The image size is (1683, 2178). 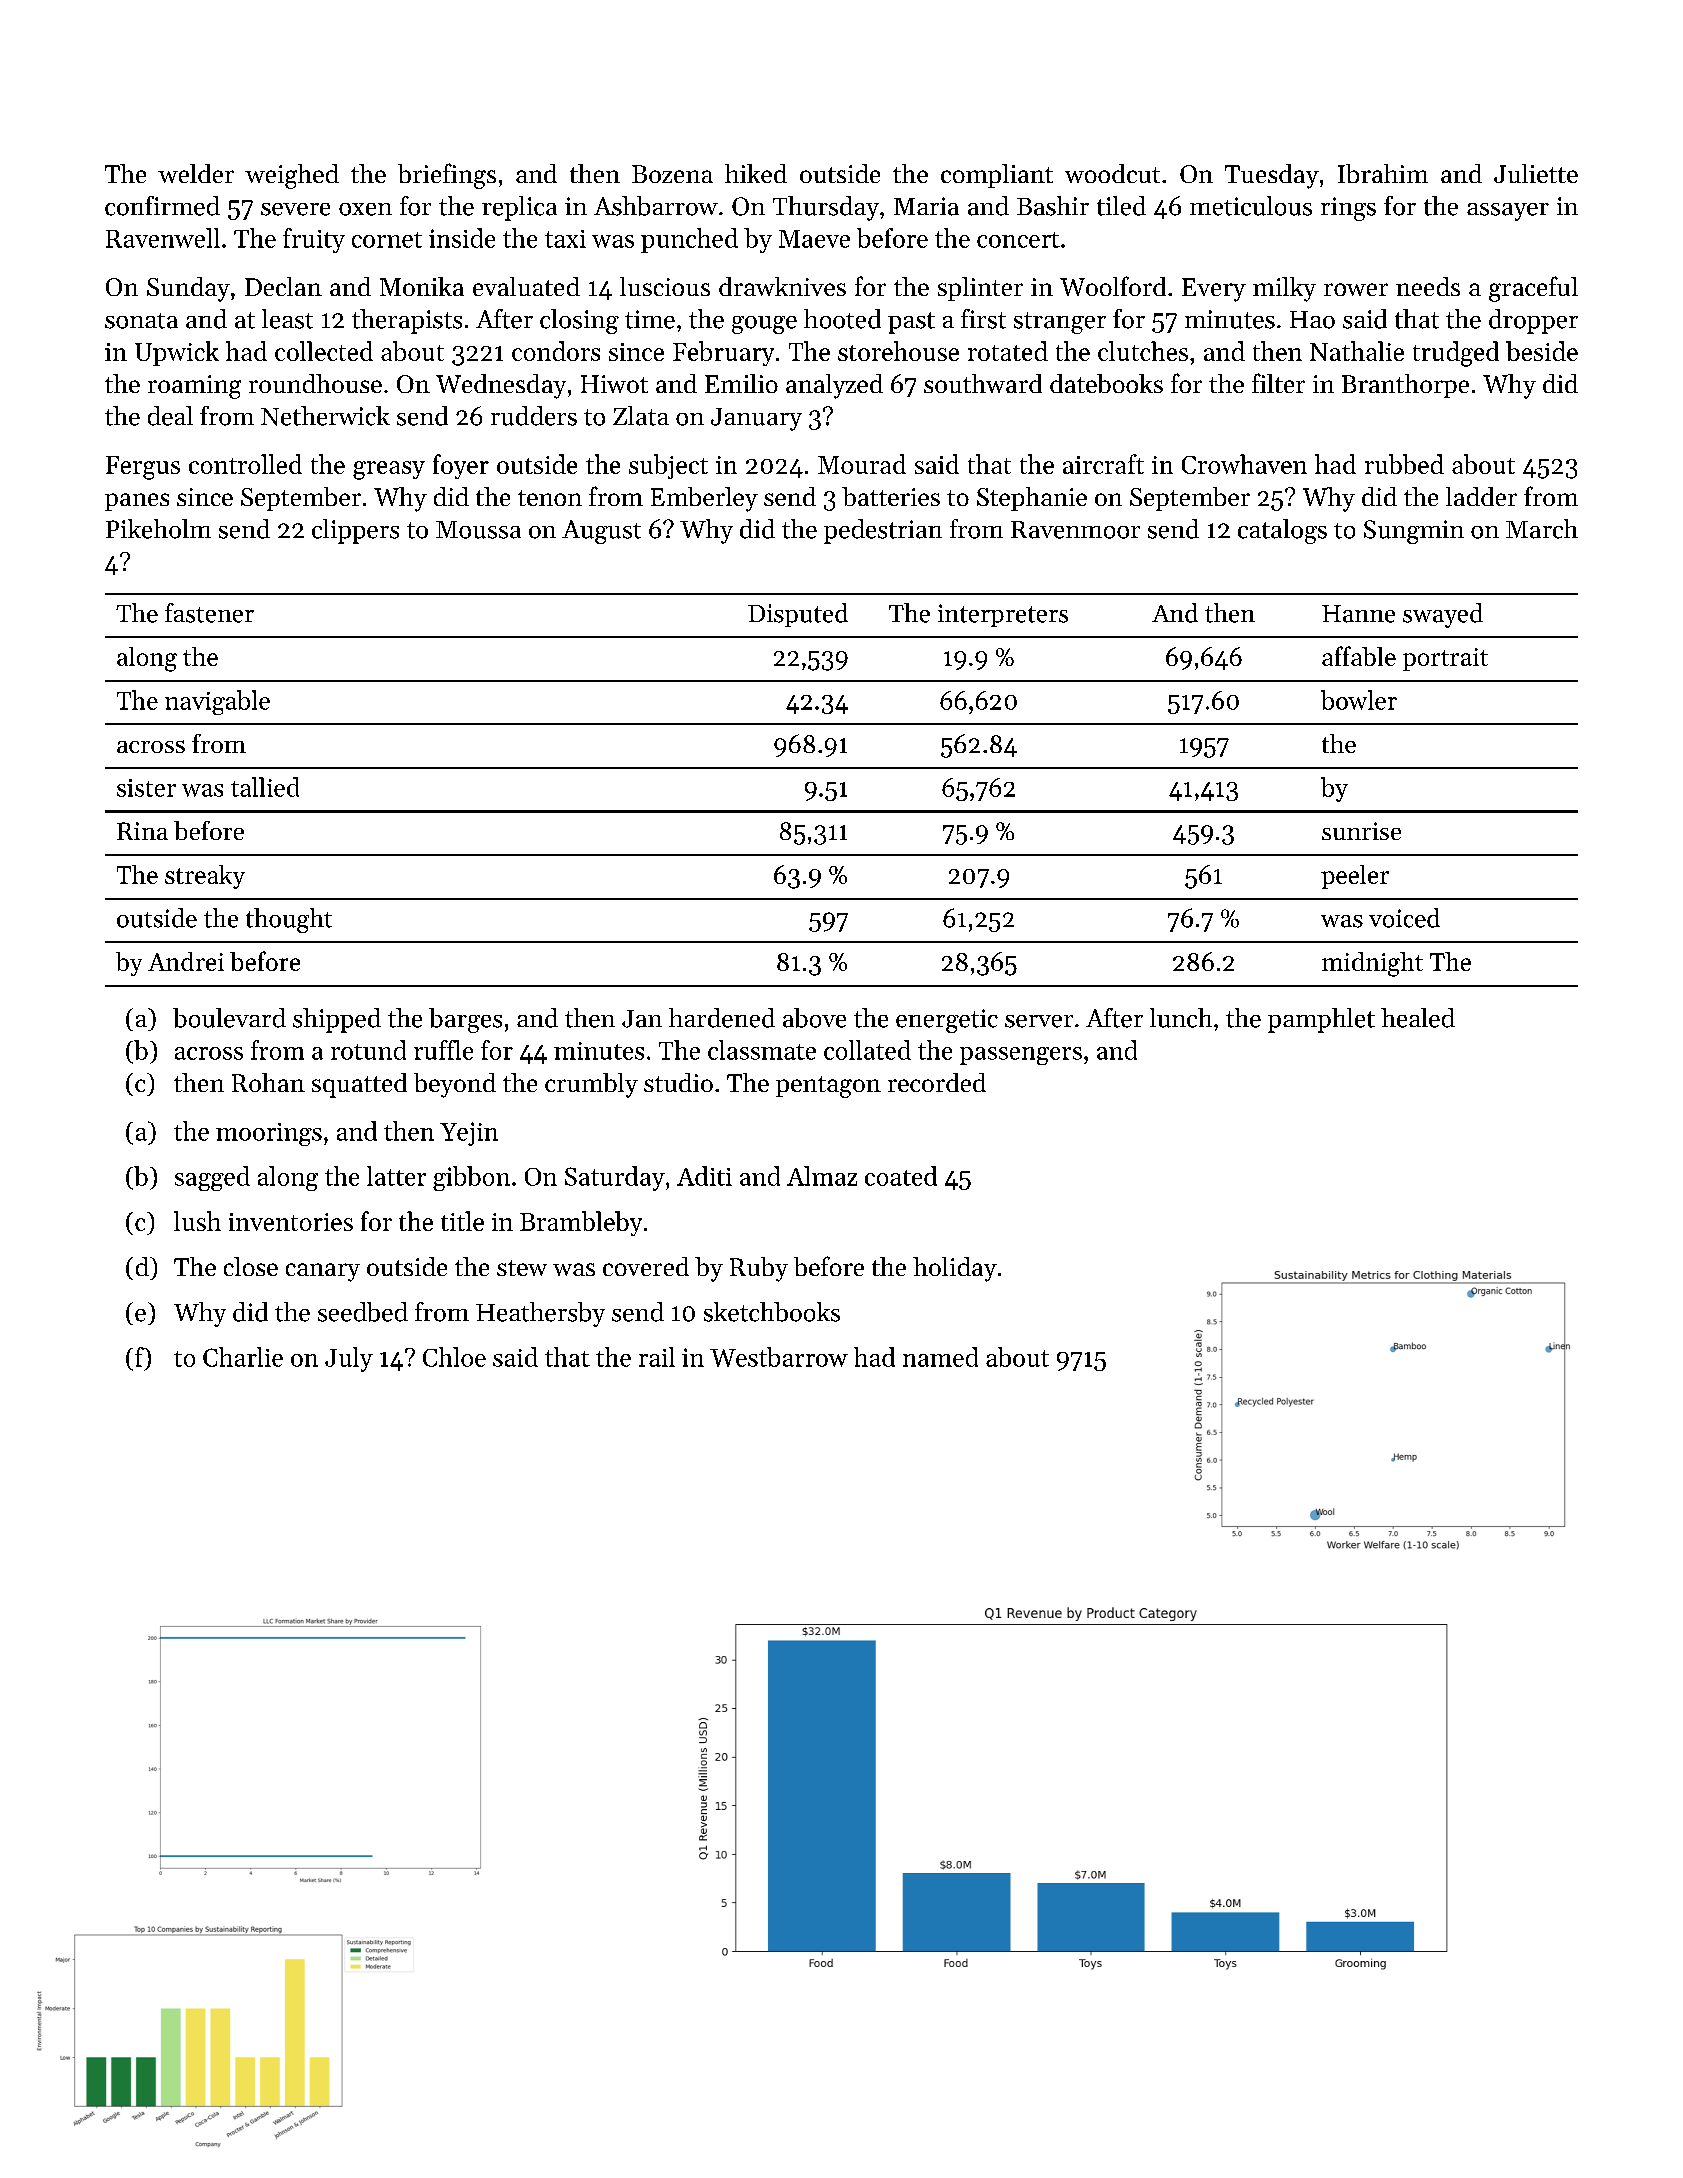 What do you see at coordinates (955, 1269) in the document?
I see `holiday` at bounding box center [955, 1269].
